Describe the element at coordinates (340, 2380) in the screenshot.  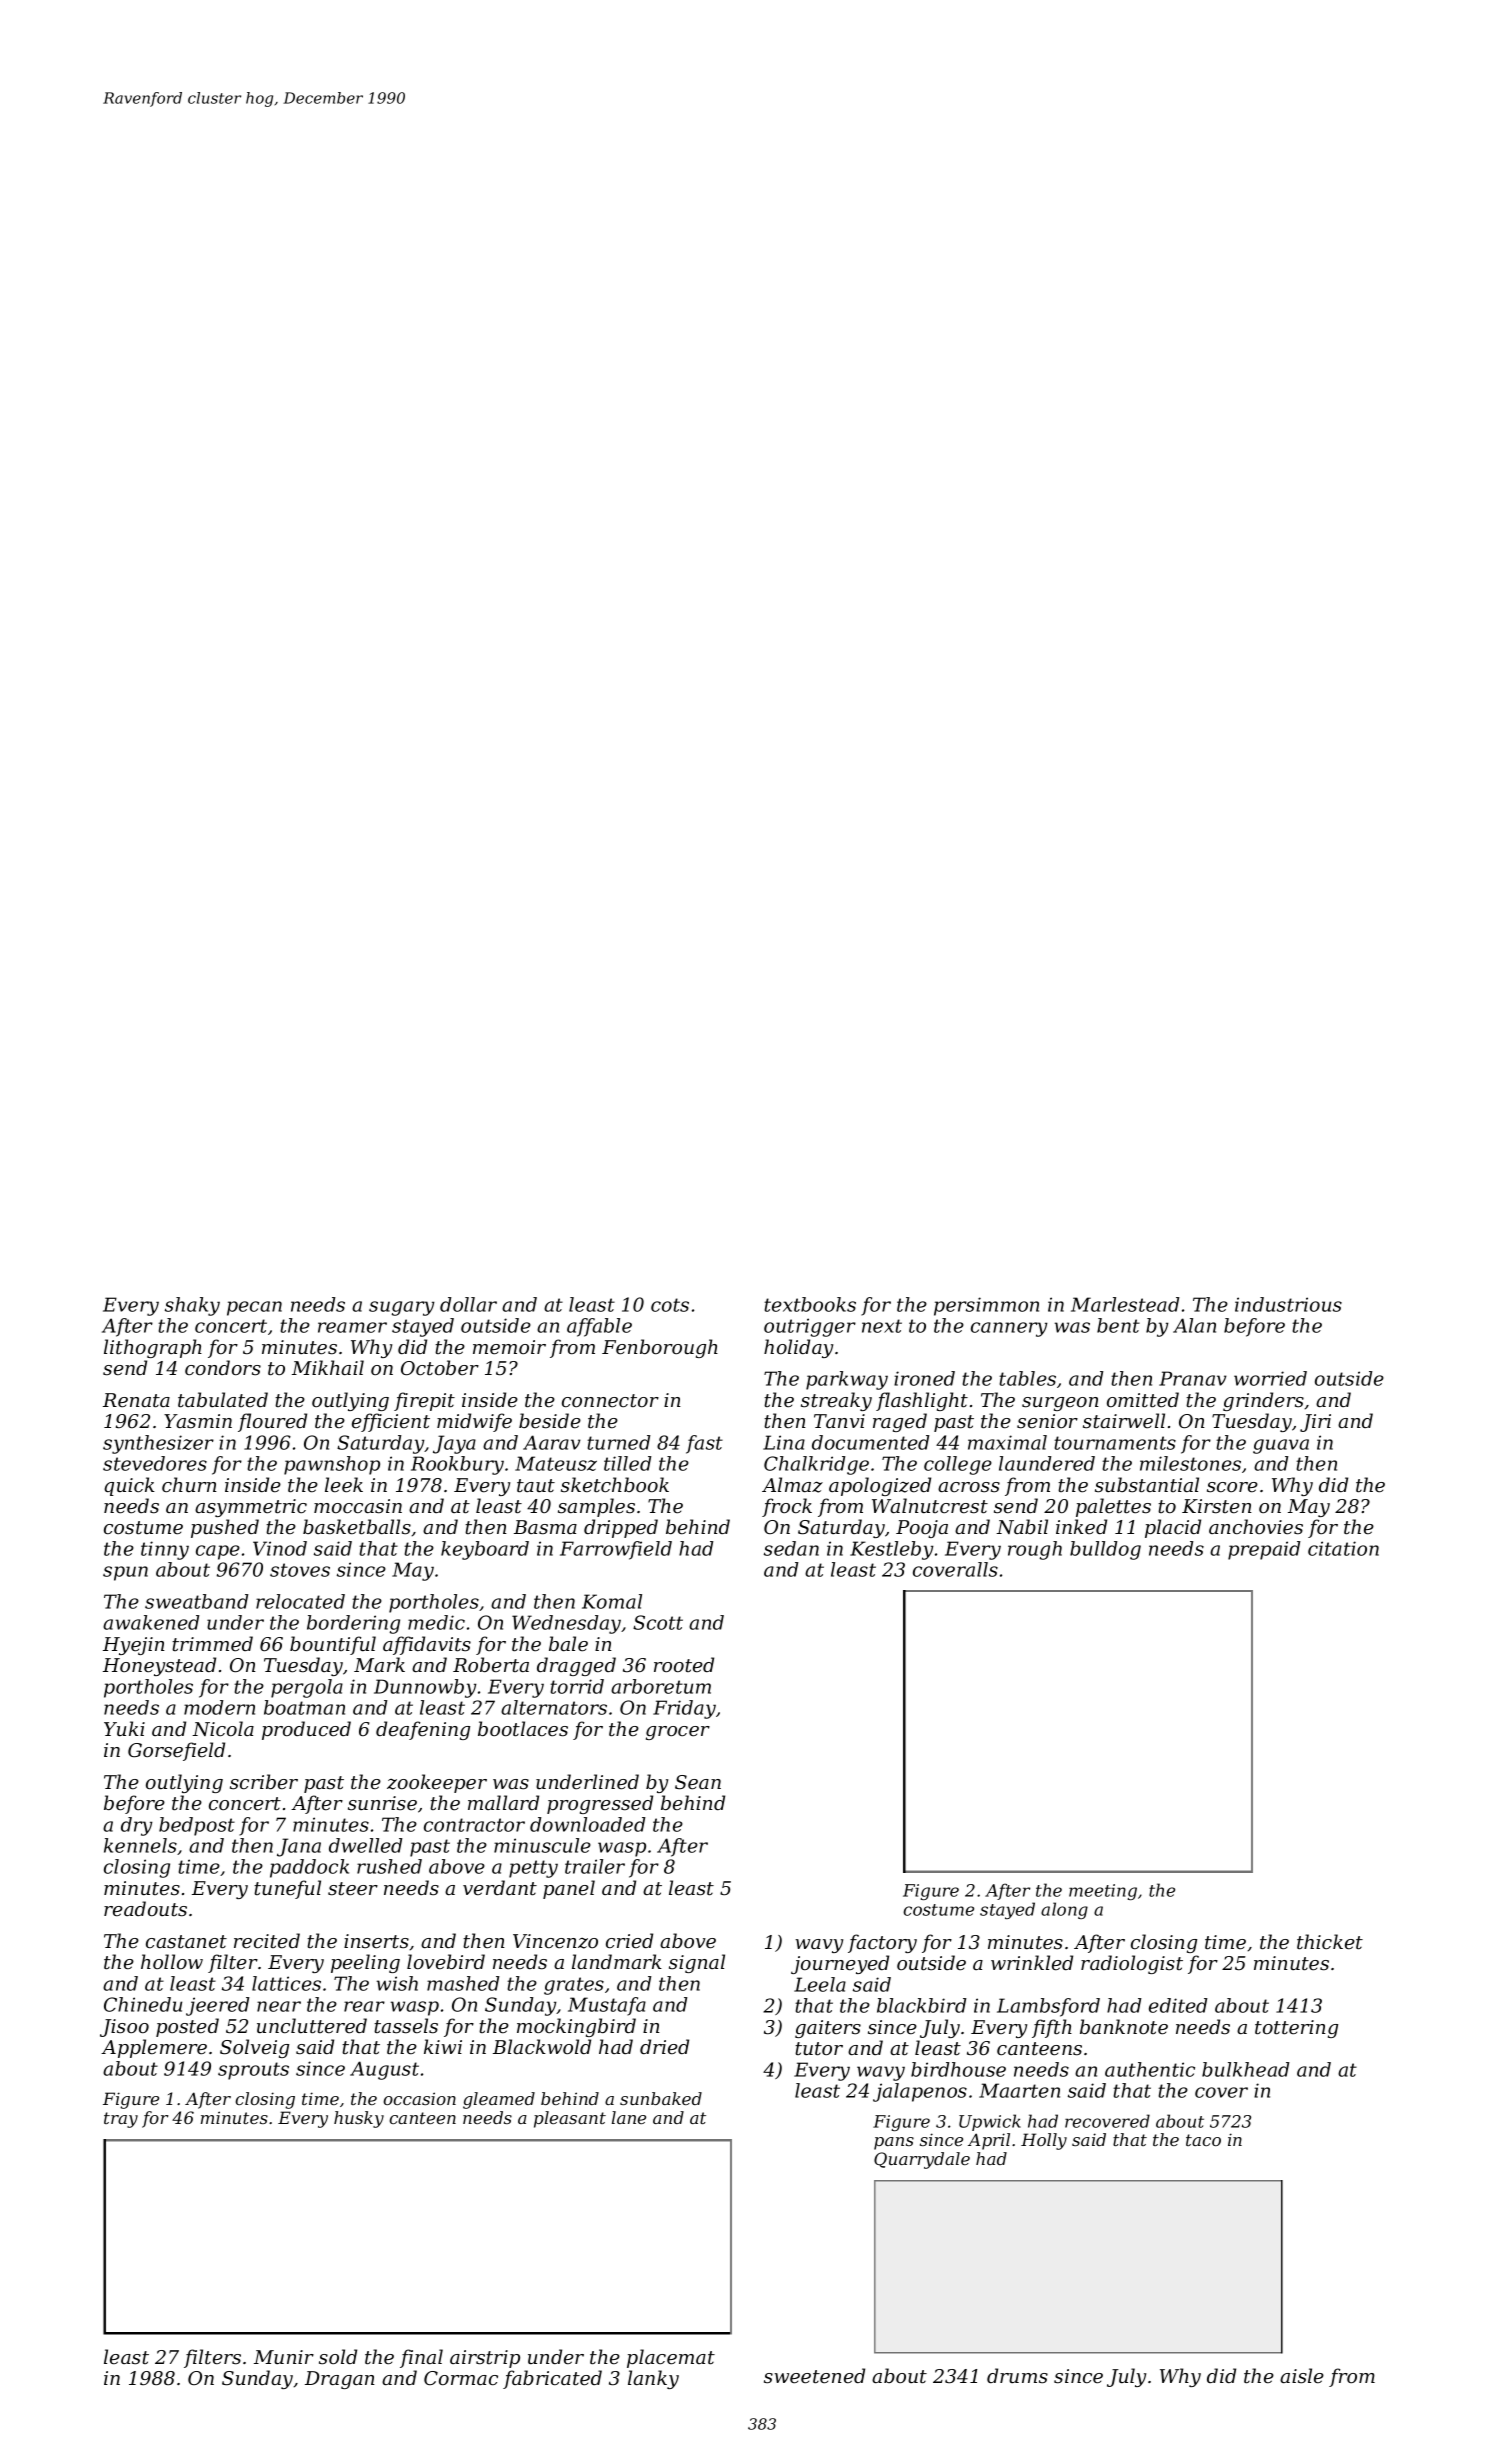
I see `Dragan` at that location.
